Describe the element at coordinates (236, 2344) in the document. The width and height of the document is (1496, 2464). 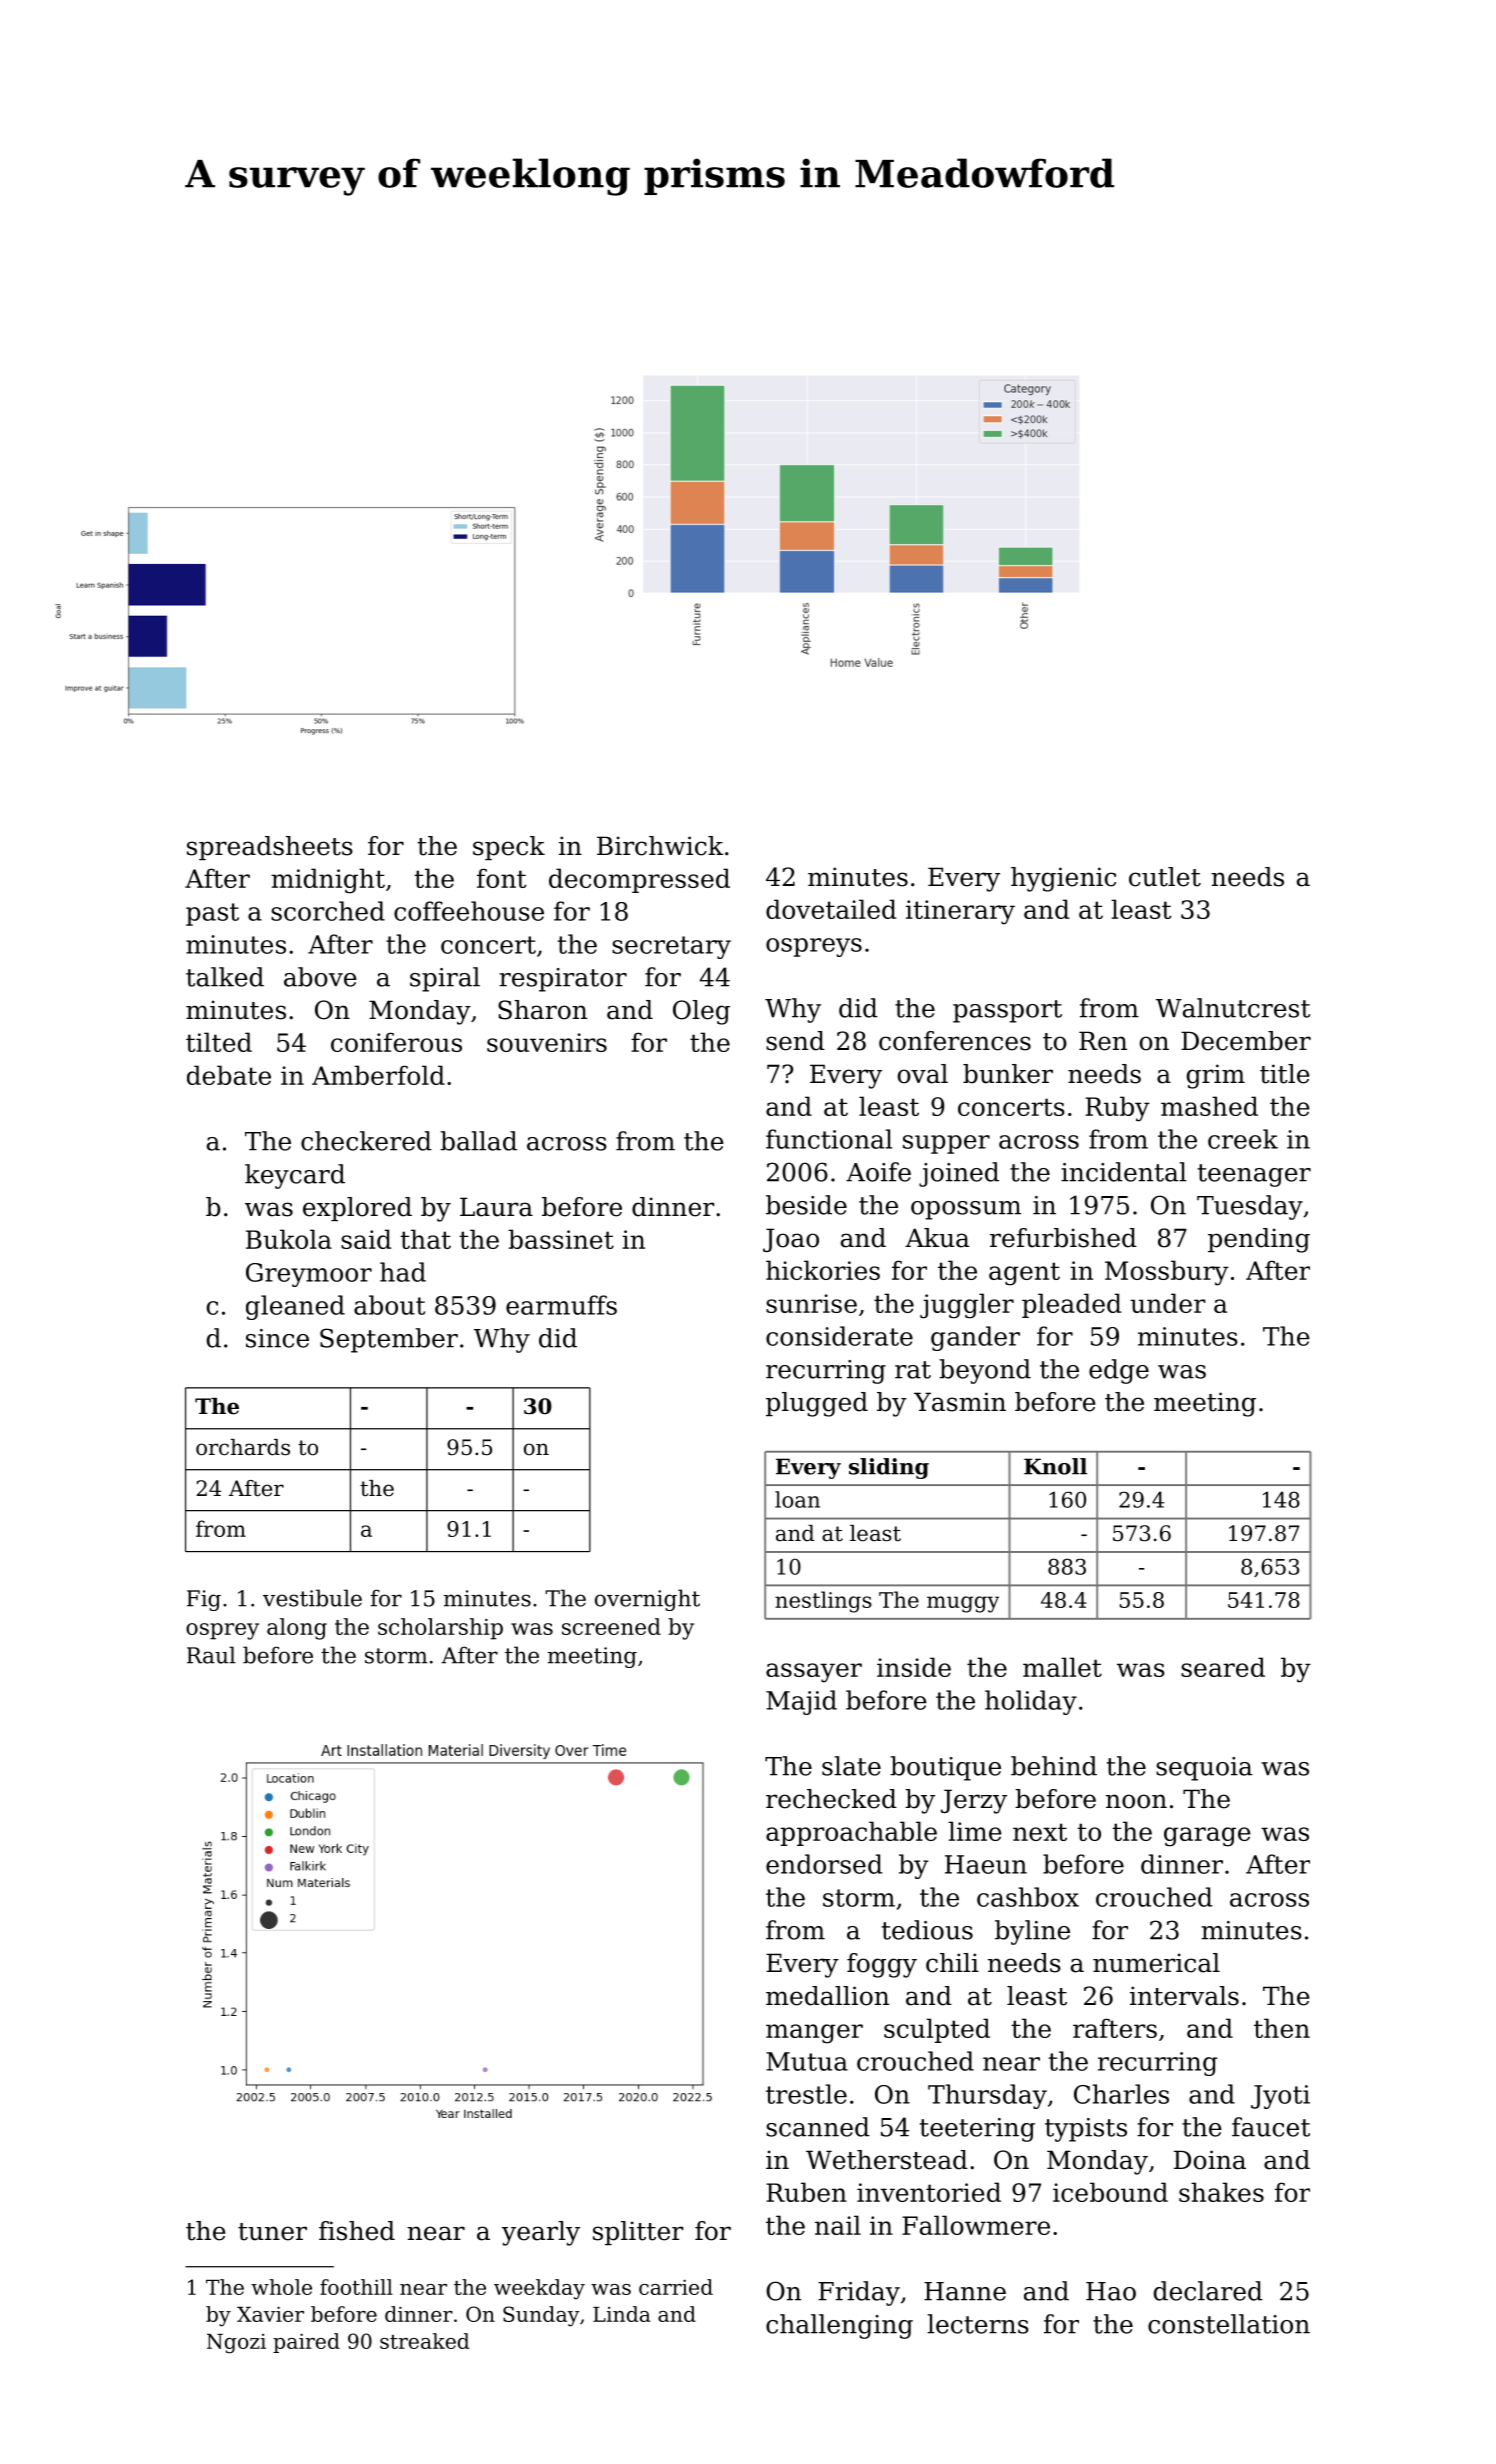
I see `Ngozi` at that location.
